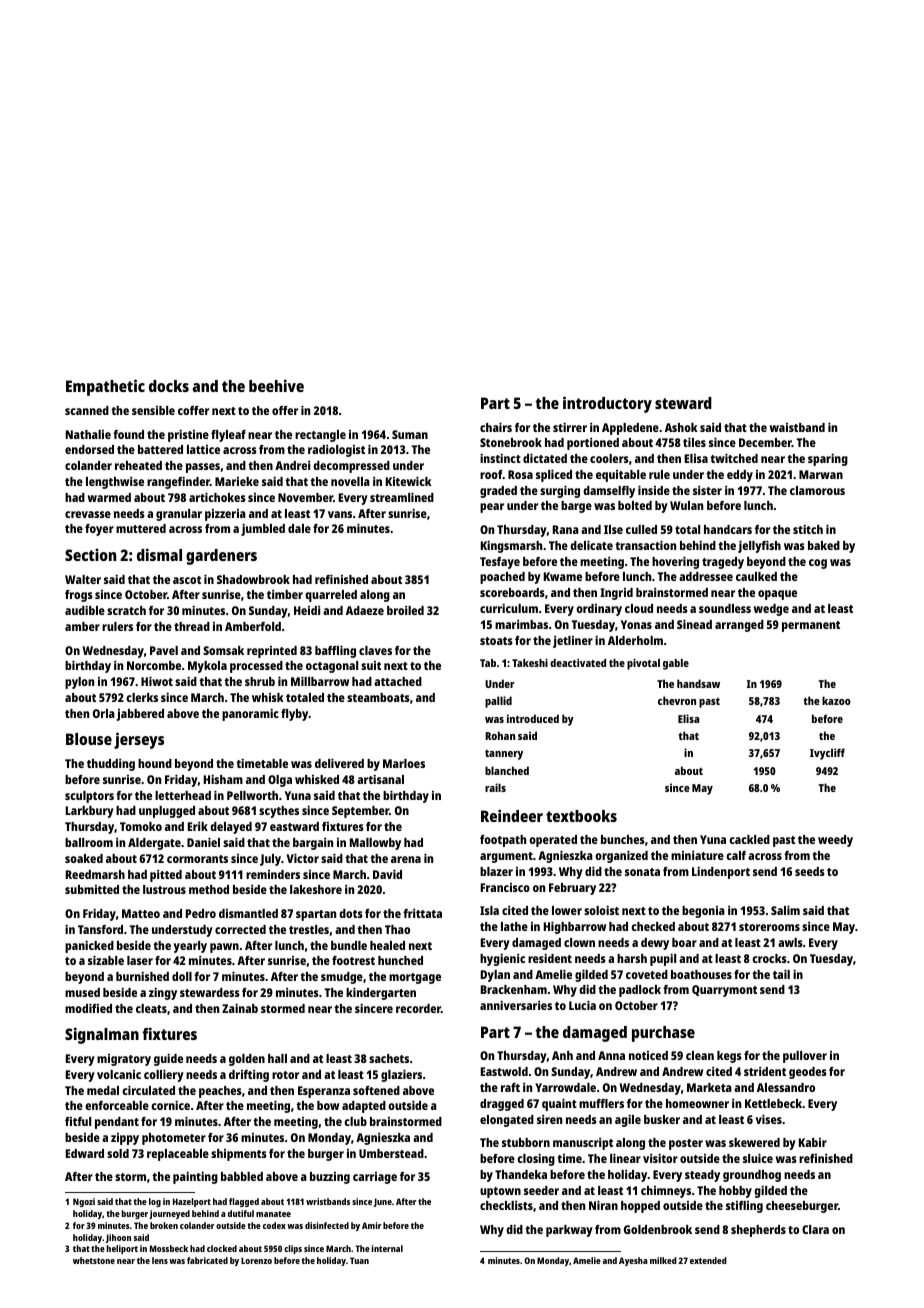 The width and height of the document is (924, 1308). I want to click on Pavel, so click(164, 650).
